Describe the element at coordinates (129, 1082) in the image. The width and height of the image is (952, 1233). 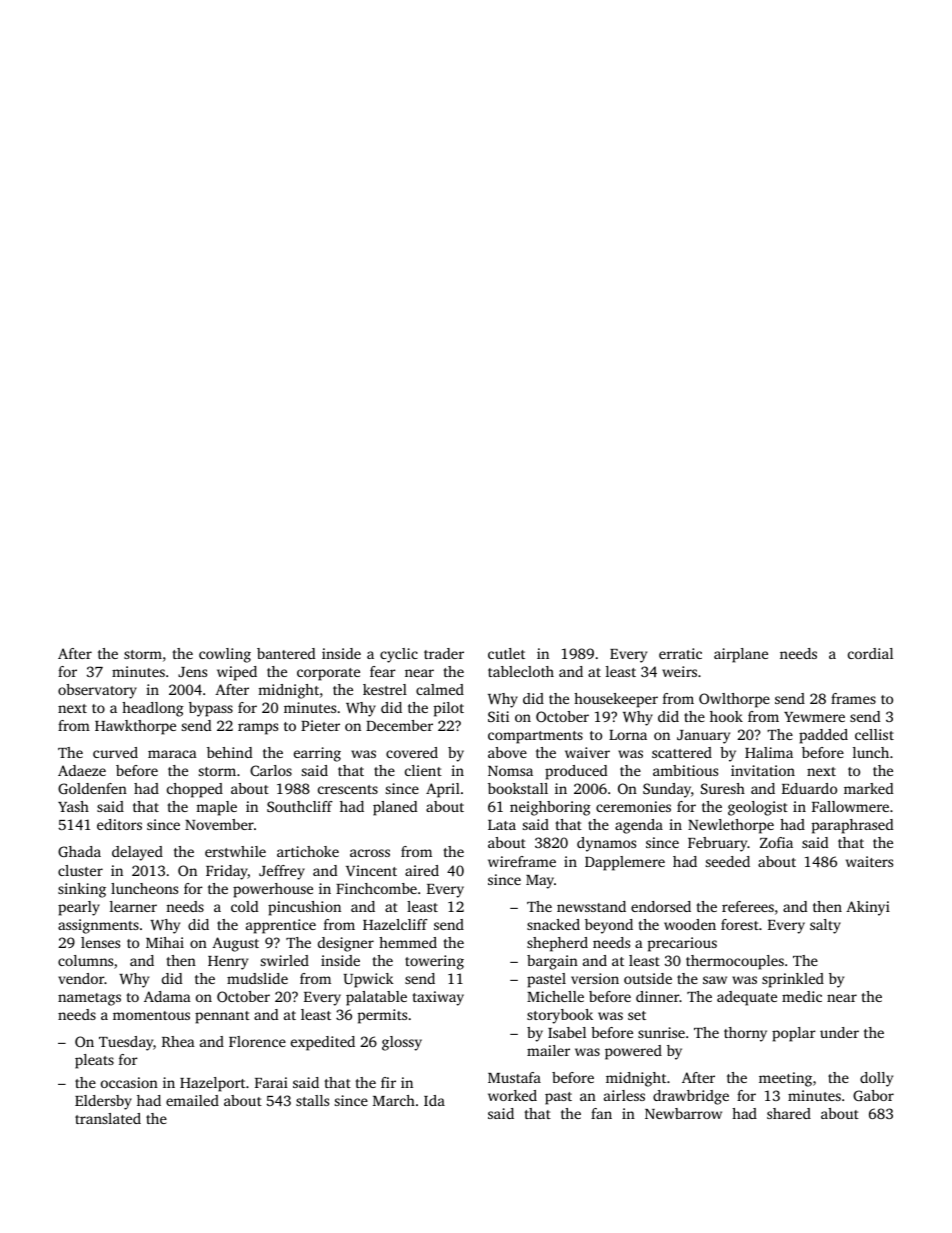
I see `occasion` at that location.
